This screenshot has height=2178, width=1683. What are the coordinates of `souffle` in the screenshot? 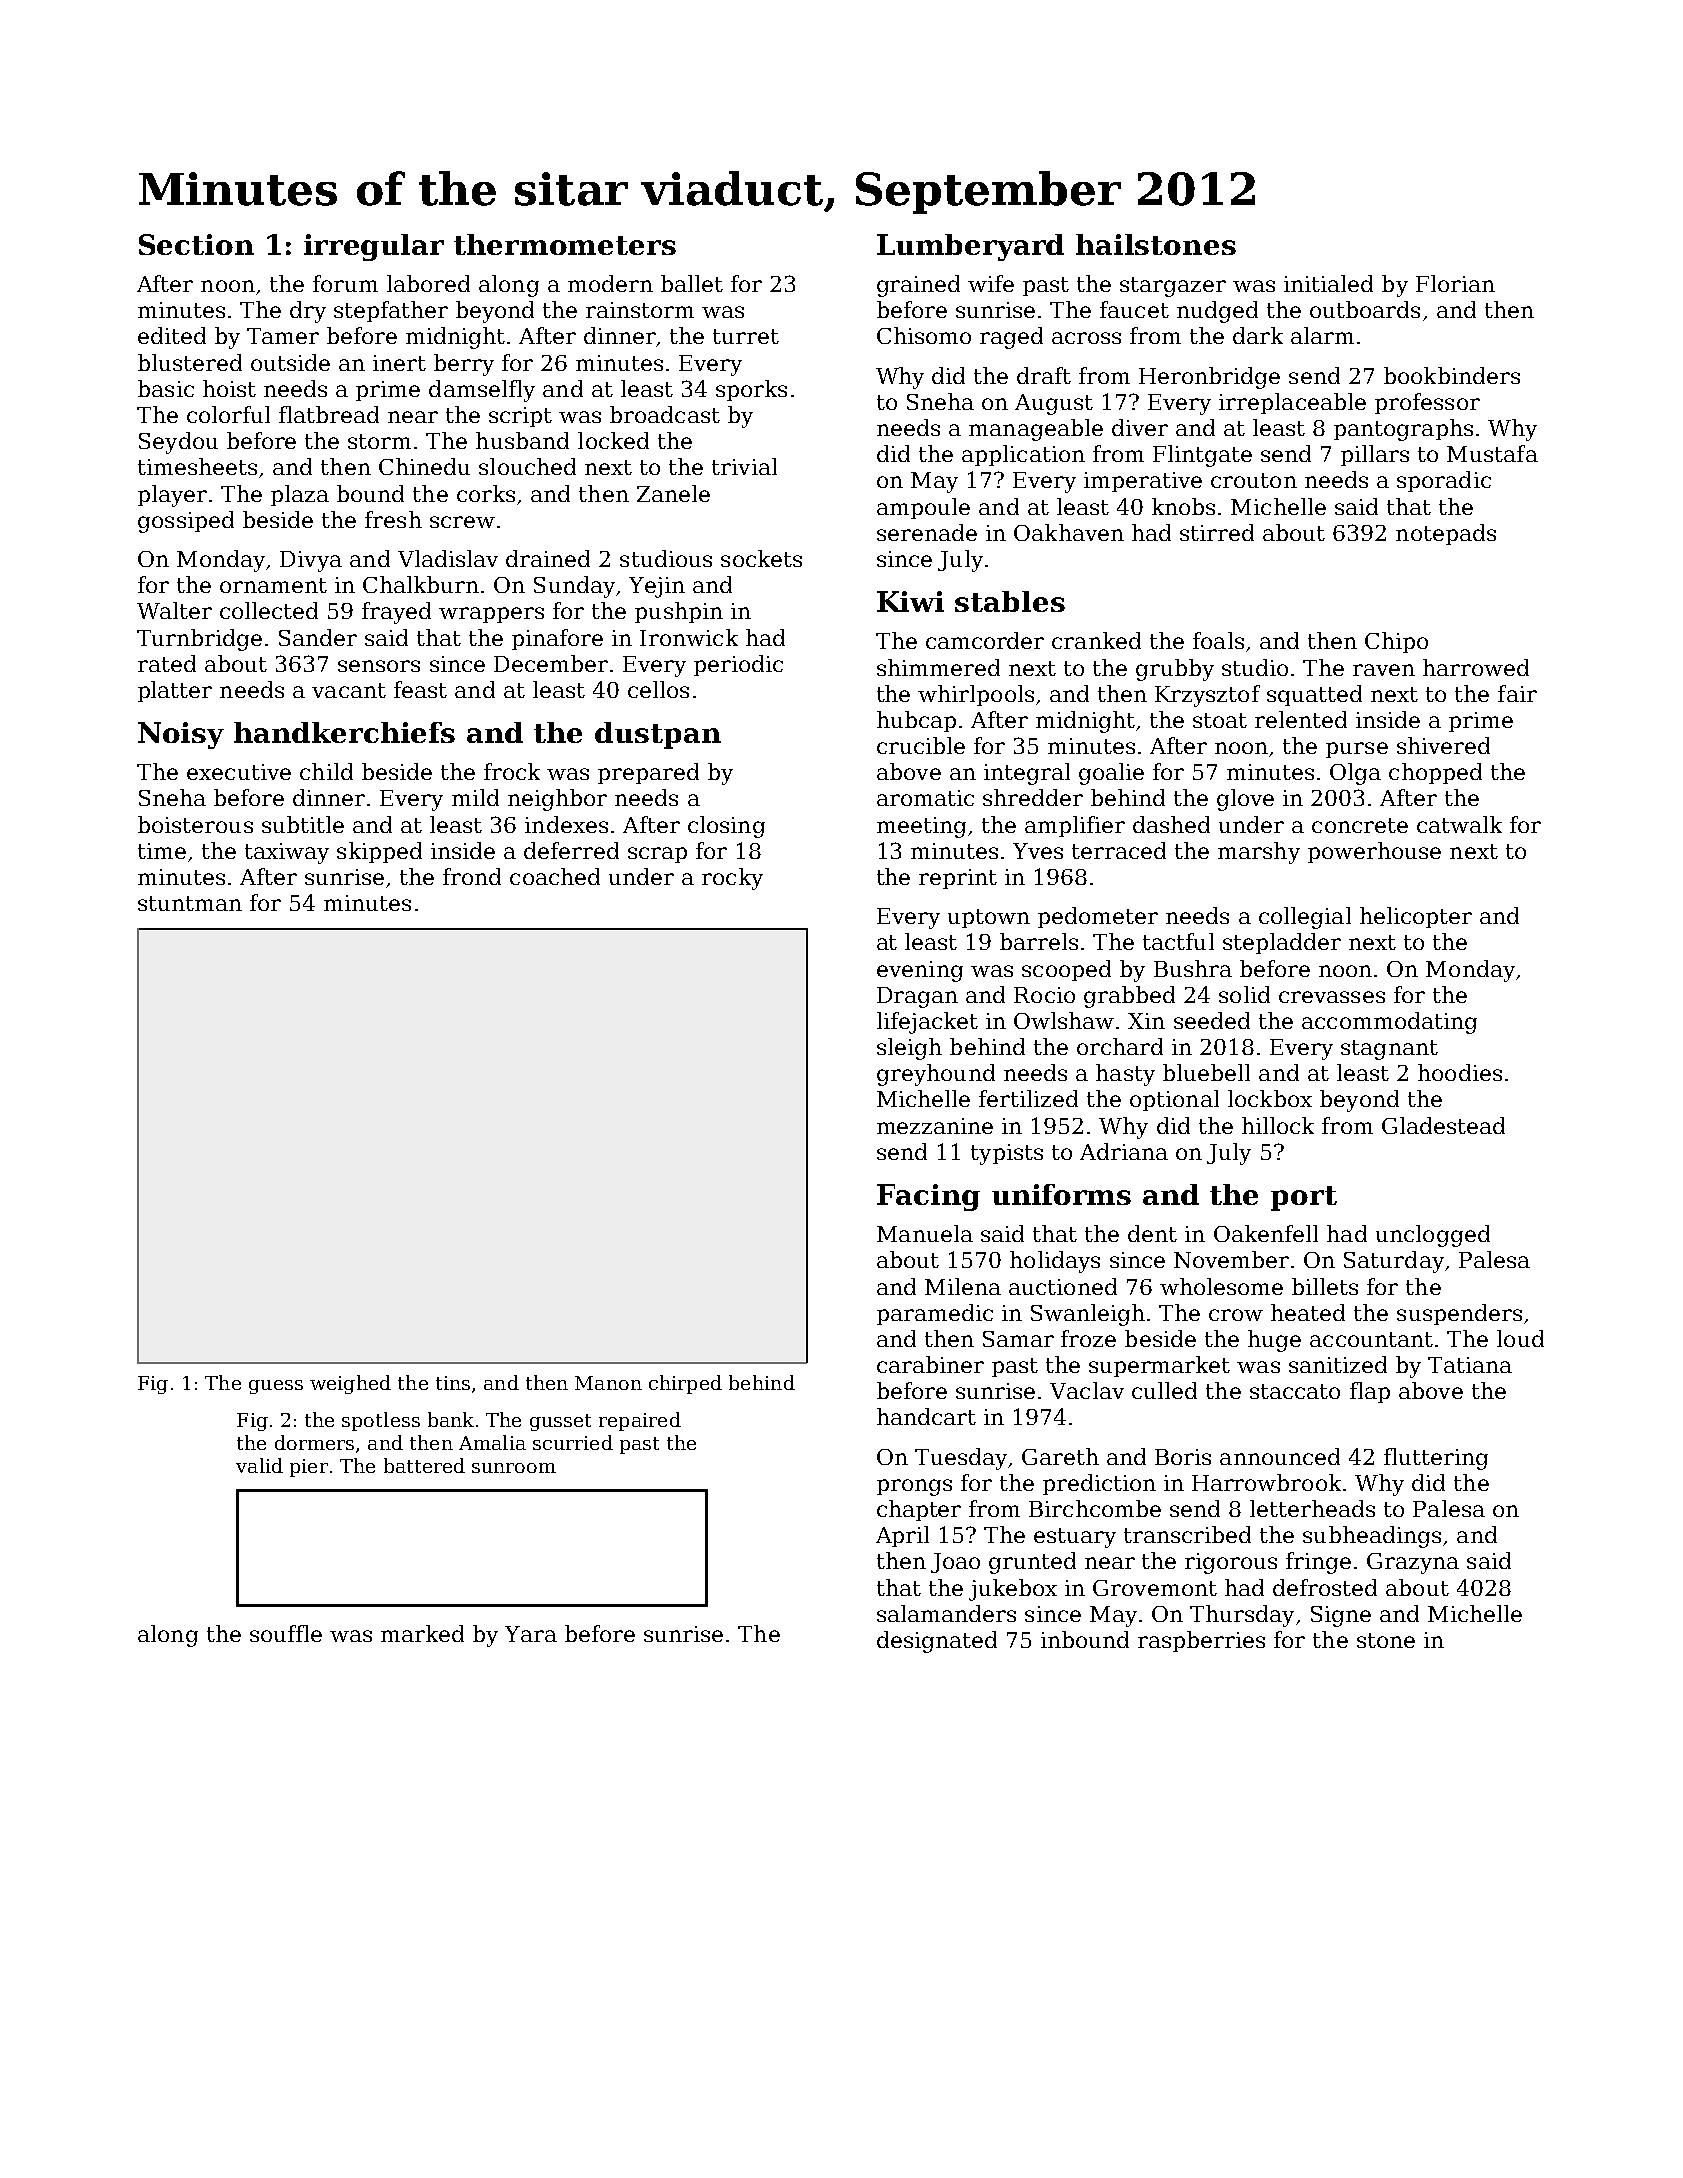 It's located at (286, 1633).
